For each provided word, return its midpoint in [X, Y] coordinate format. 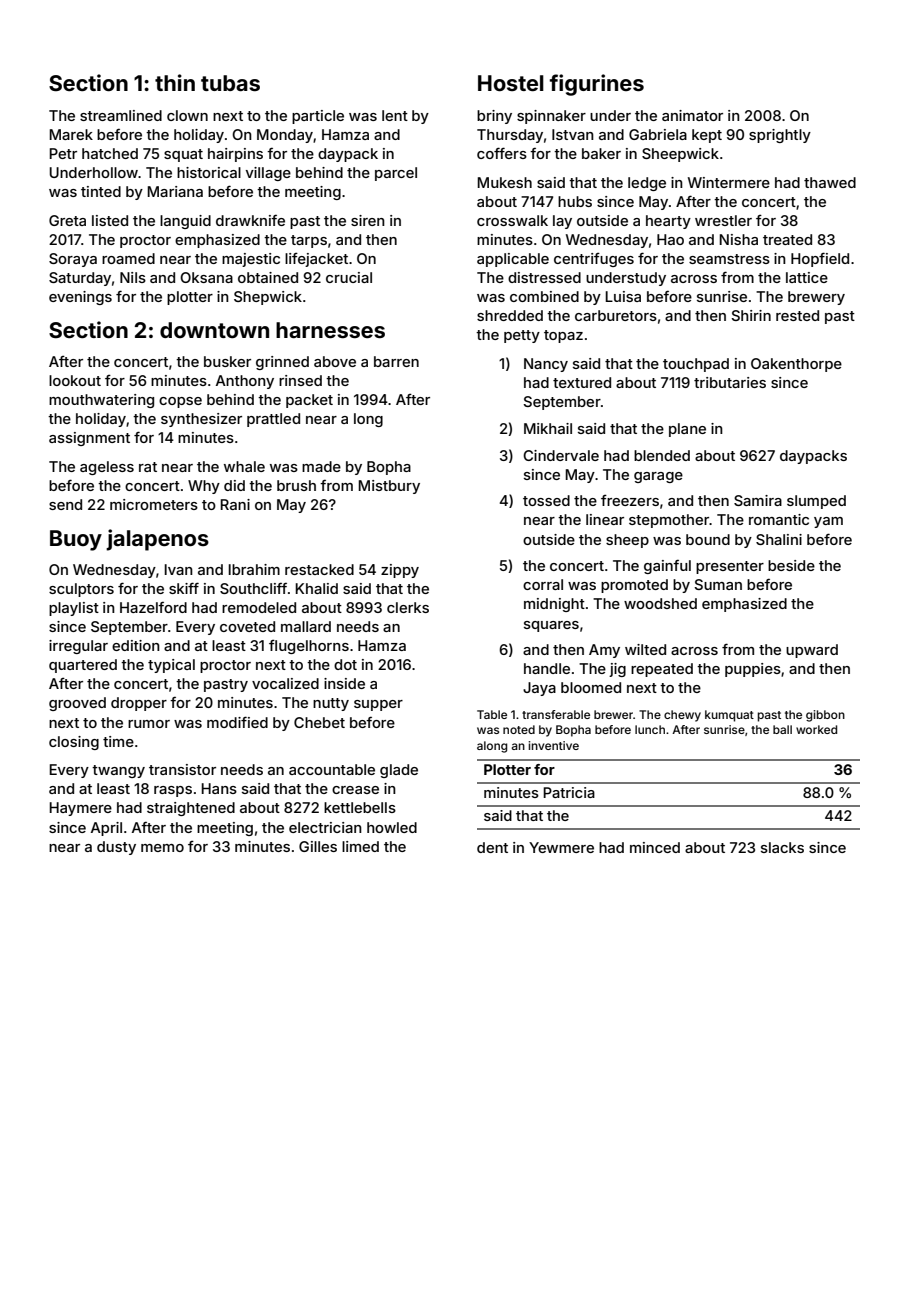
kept [707, 136]
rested [797, 315]
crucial [349, 277]
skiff [184, 588]
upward [812, 651]
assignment [89, 439]
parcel [396, 174]
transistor [182, 769]
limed [360, 846]
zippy [400, 571]
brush [296, 485]
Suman [718, 584]
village [268, 174]
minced [655, 847]
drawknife [250, 220]
